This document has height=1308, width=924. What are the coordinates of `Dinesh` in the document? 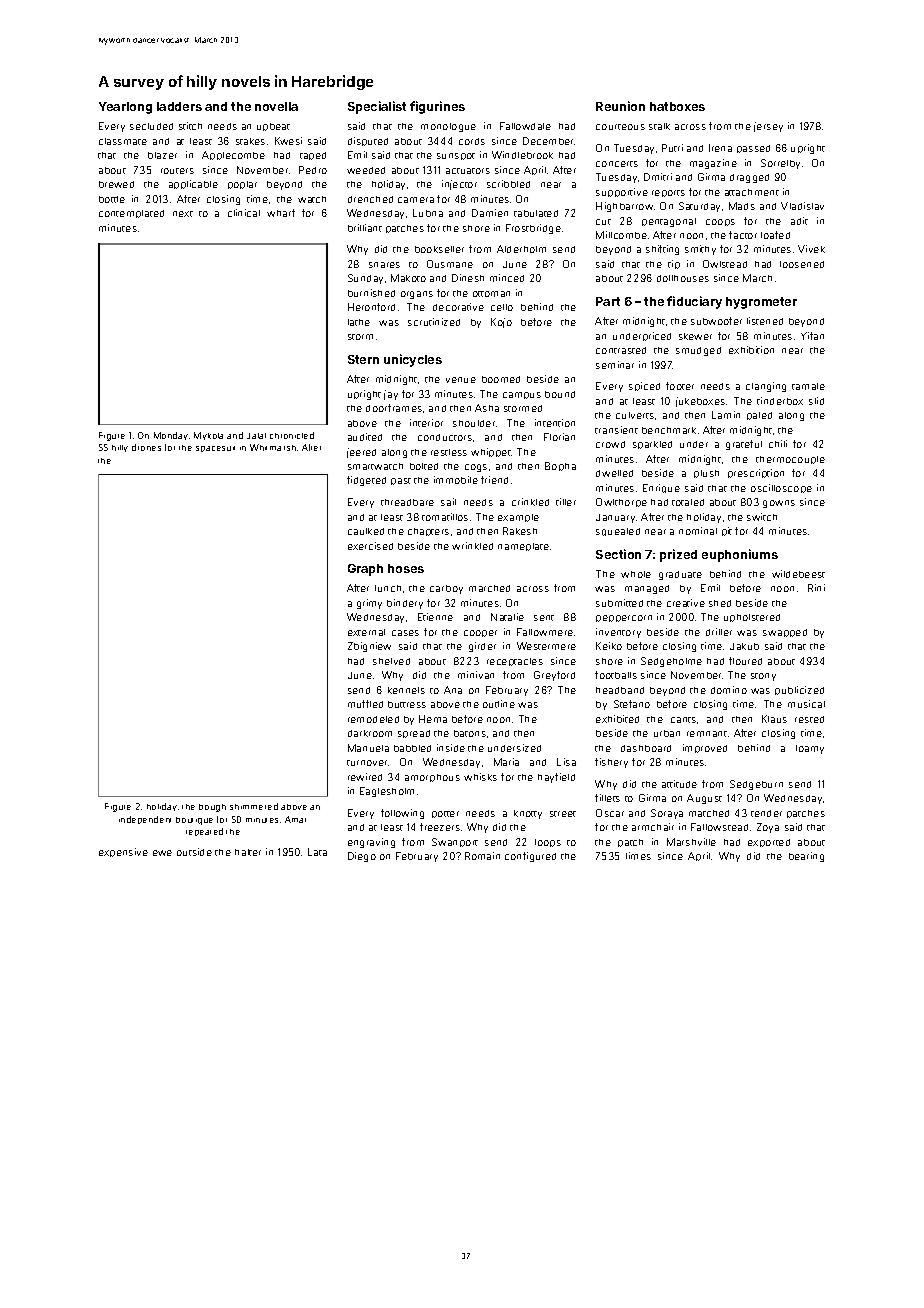 It's located at (468, 278).
